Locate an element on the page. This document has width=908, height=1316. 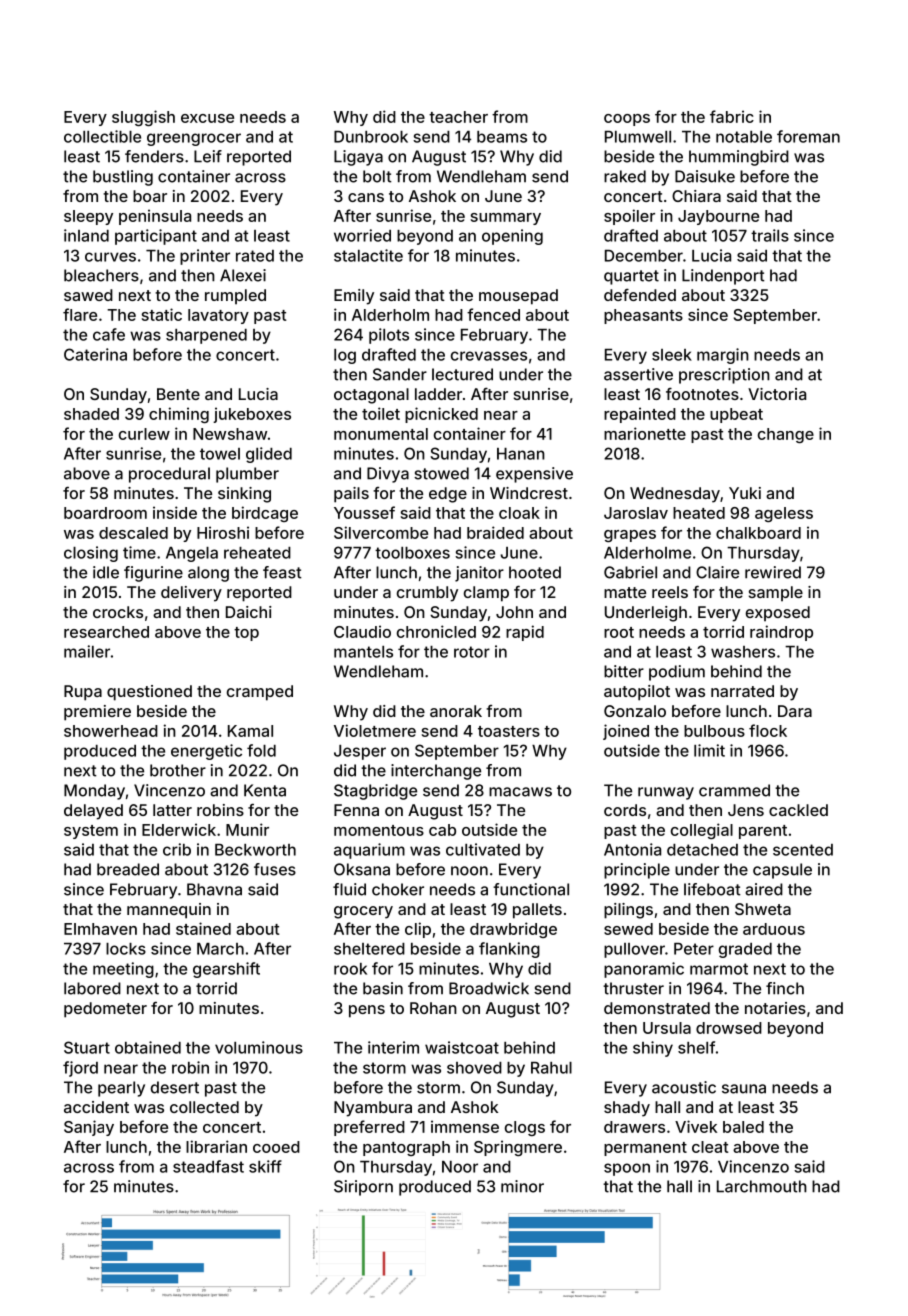
cackled is located at coordinates (798, 810).
